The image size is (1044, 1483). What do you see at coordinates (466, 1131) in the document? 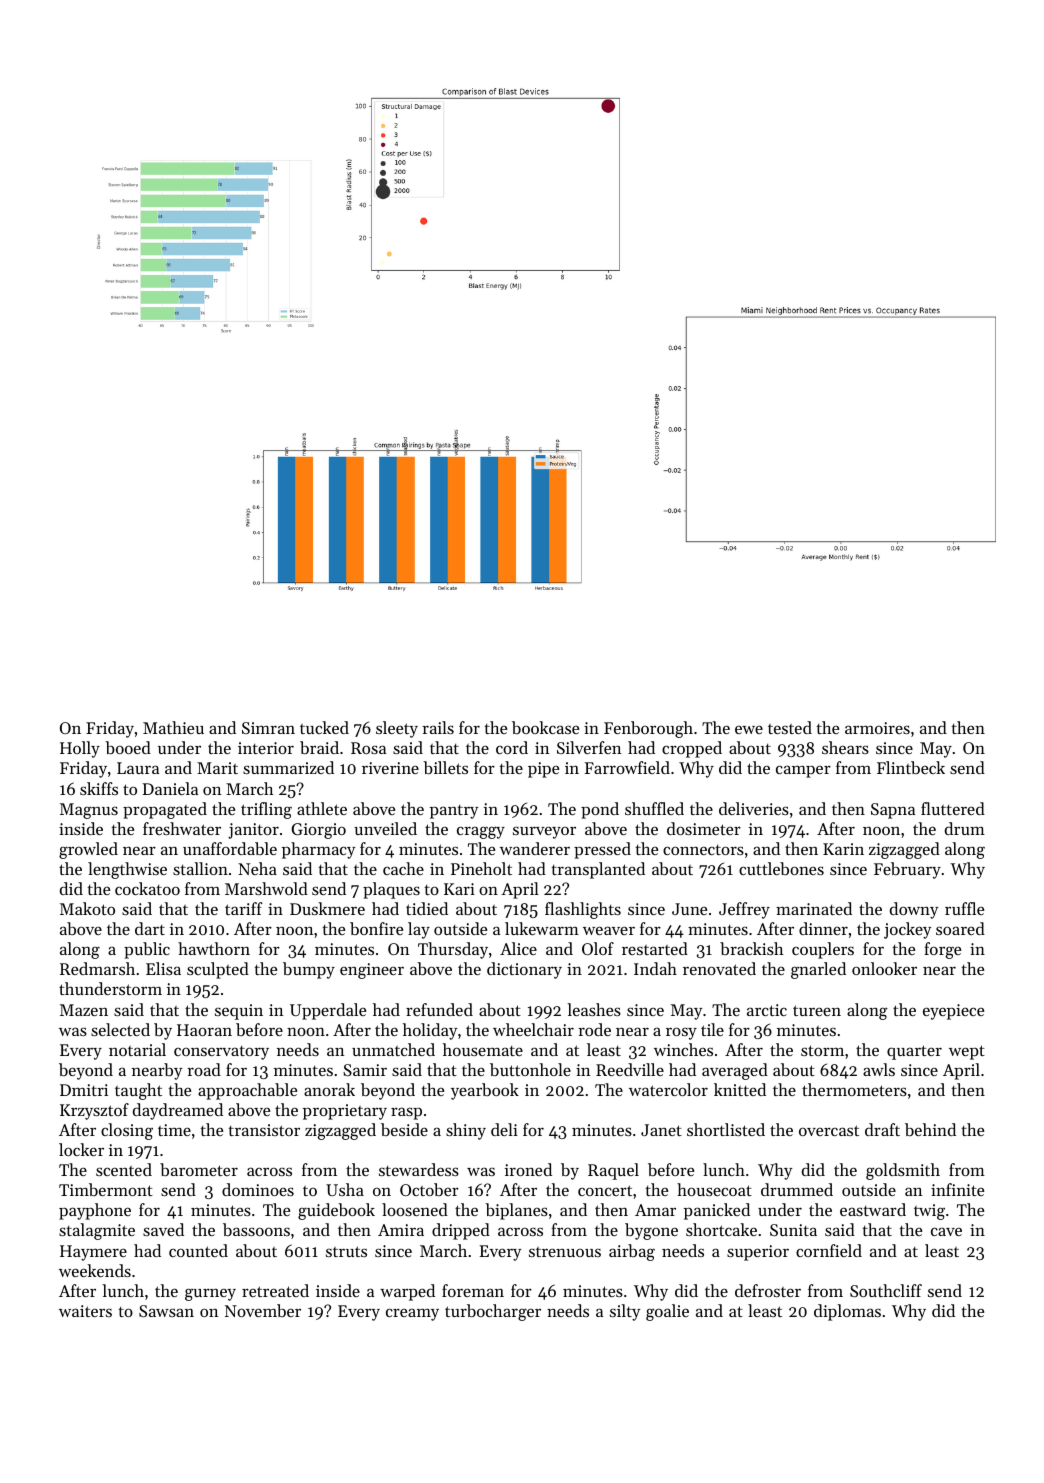
I see `shiny` at bounding box center [466, 1131].
